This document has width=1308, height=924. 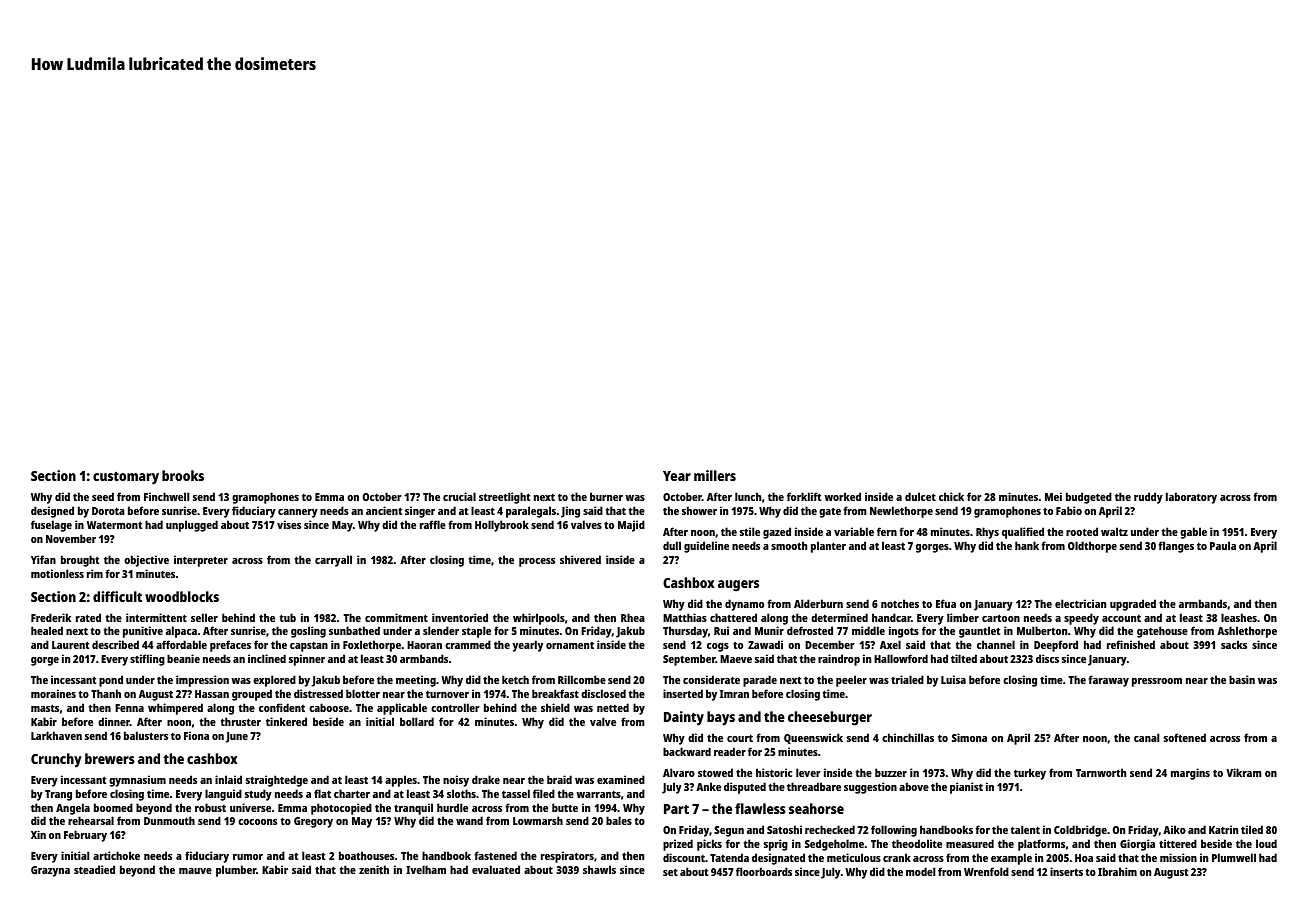 I want to click on basin, so click(x=1242, y=679).
